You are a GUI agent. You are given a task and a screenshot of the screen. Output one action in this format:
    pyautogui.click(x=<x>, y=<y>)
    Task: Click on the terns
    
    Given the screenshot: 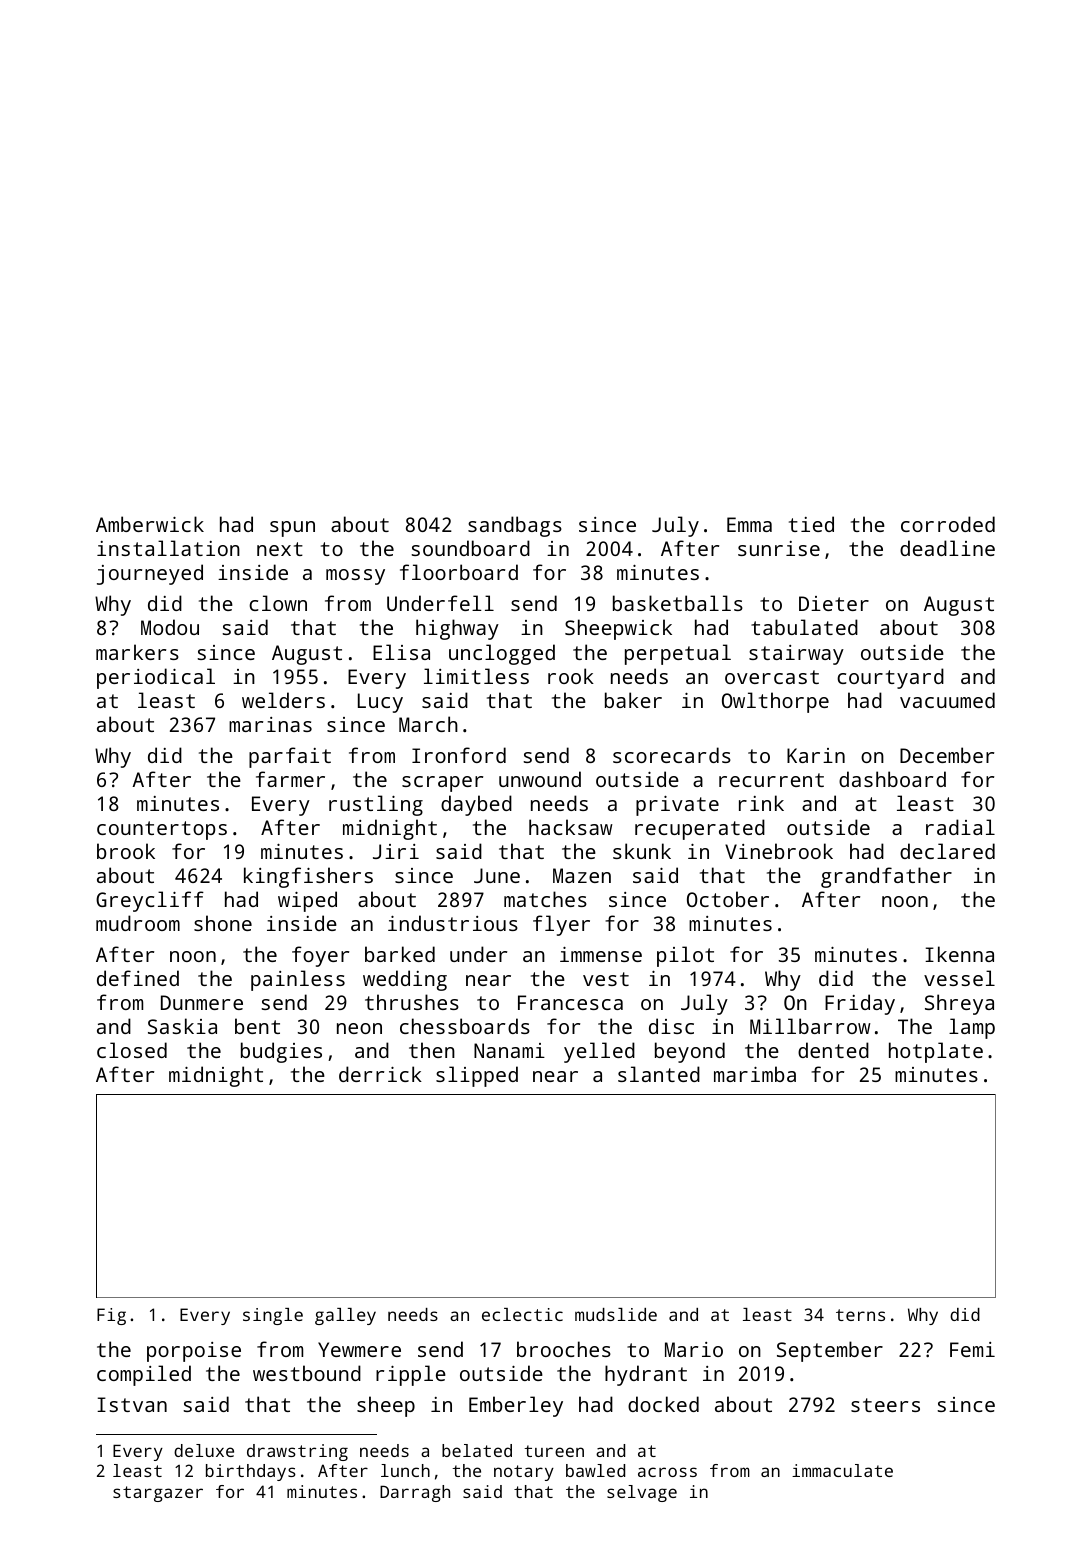 What is the action you would take?
    pyautogui.click(x=860, y=1315)
